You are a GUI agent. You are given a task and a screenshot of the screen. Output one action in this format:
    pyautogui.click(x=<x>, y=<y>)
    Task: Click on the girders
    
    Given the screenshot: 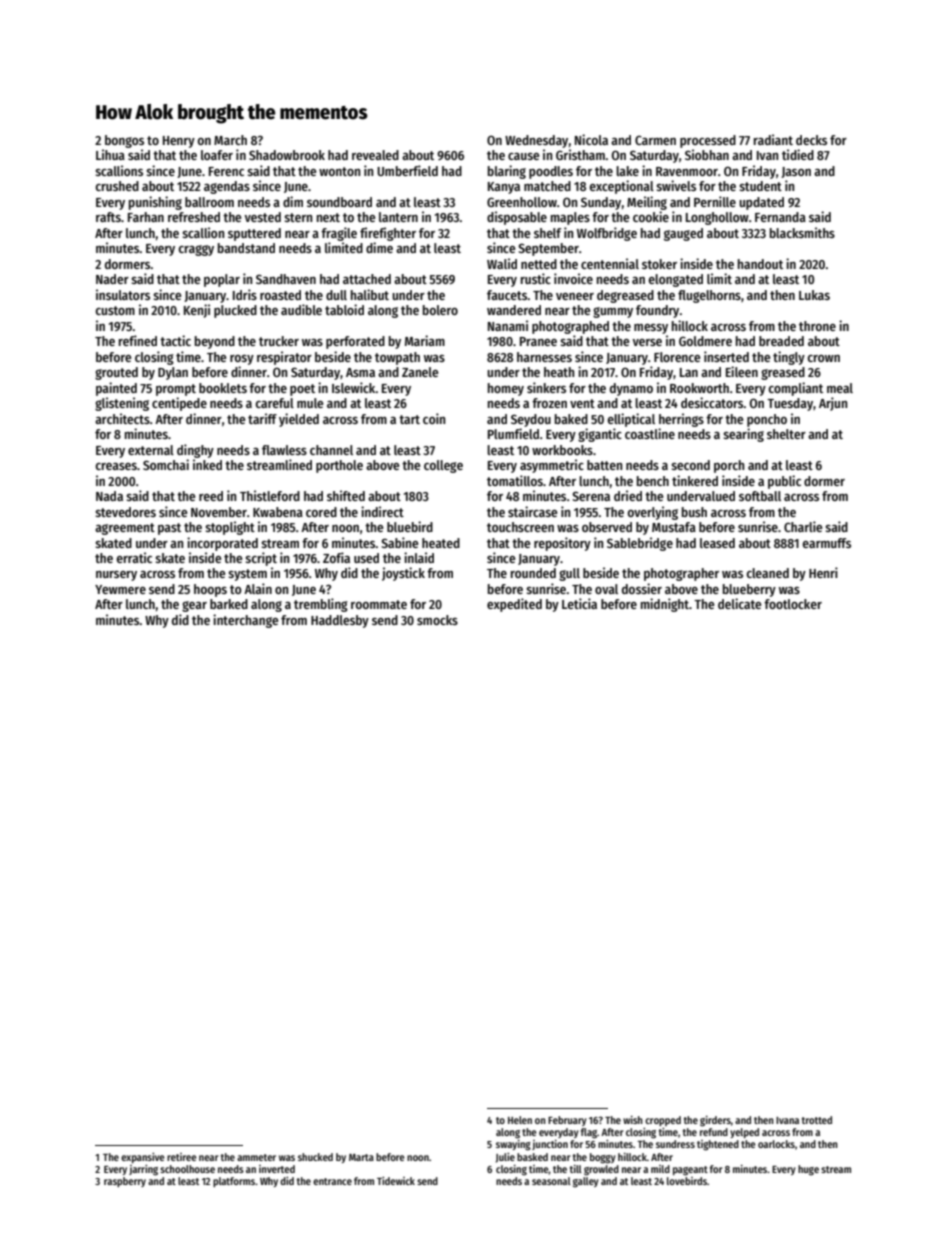 What is the action you would take?
    pyautogui.click(x=715, y=1121)
